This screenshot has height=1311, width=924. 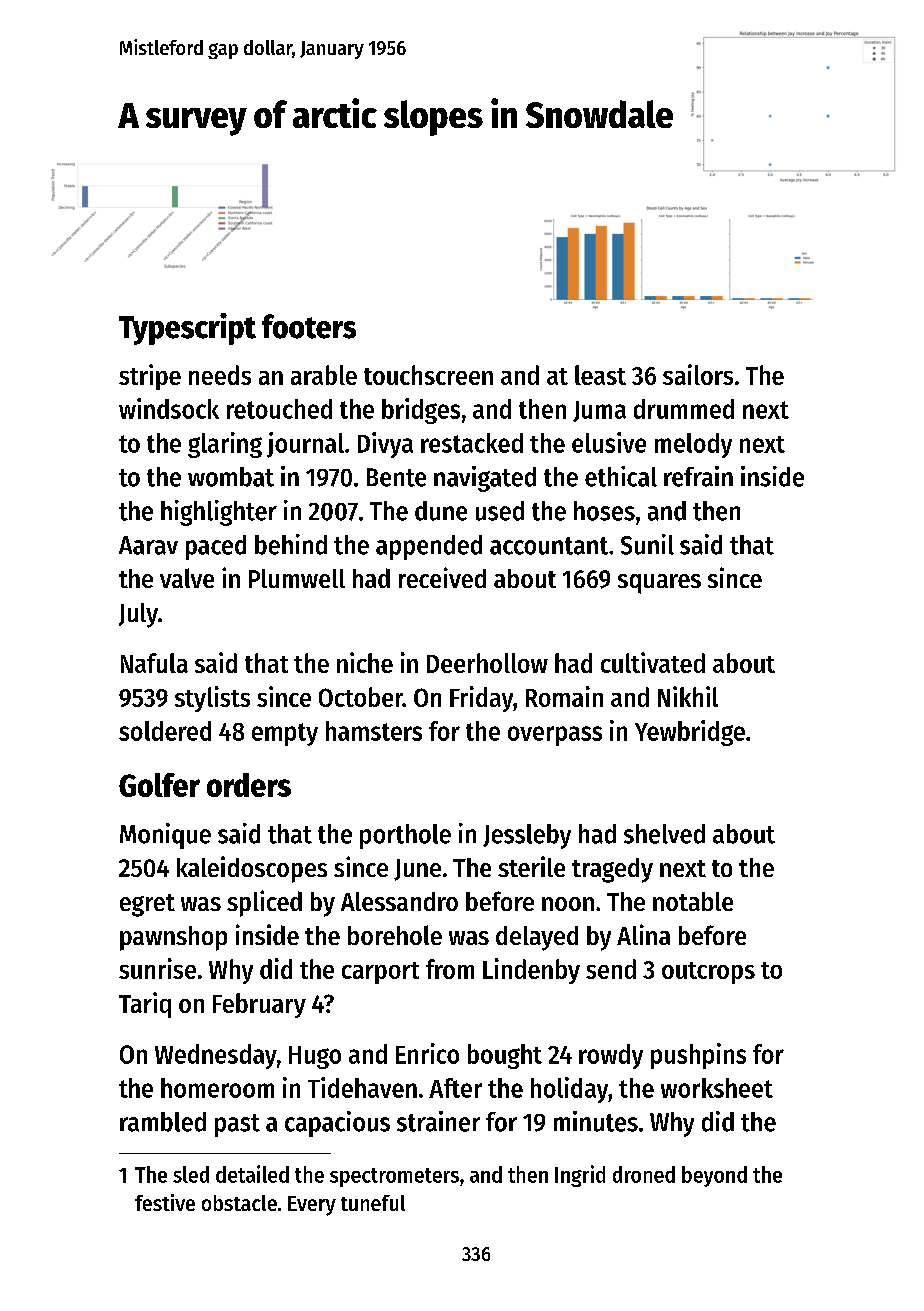 I want to click on delayed, so click(x=537, y=938).
